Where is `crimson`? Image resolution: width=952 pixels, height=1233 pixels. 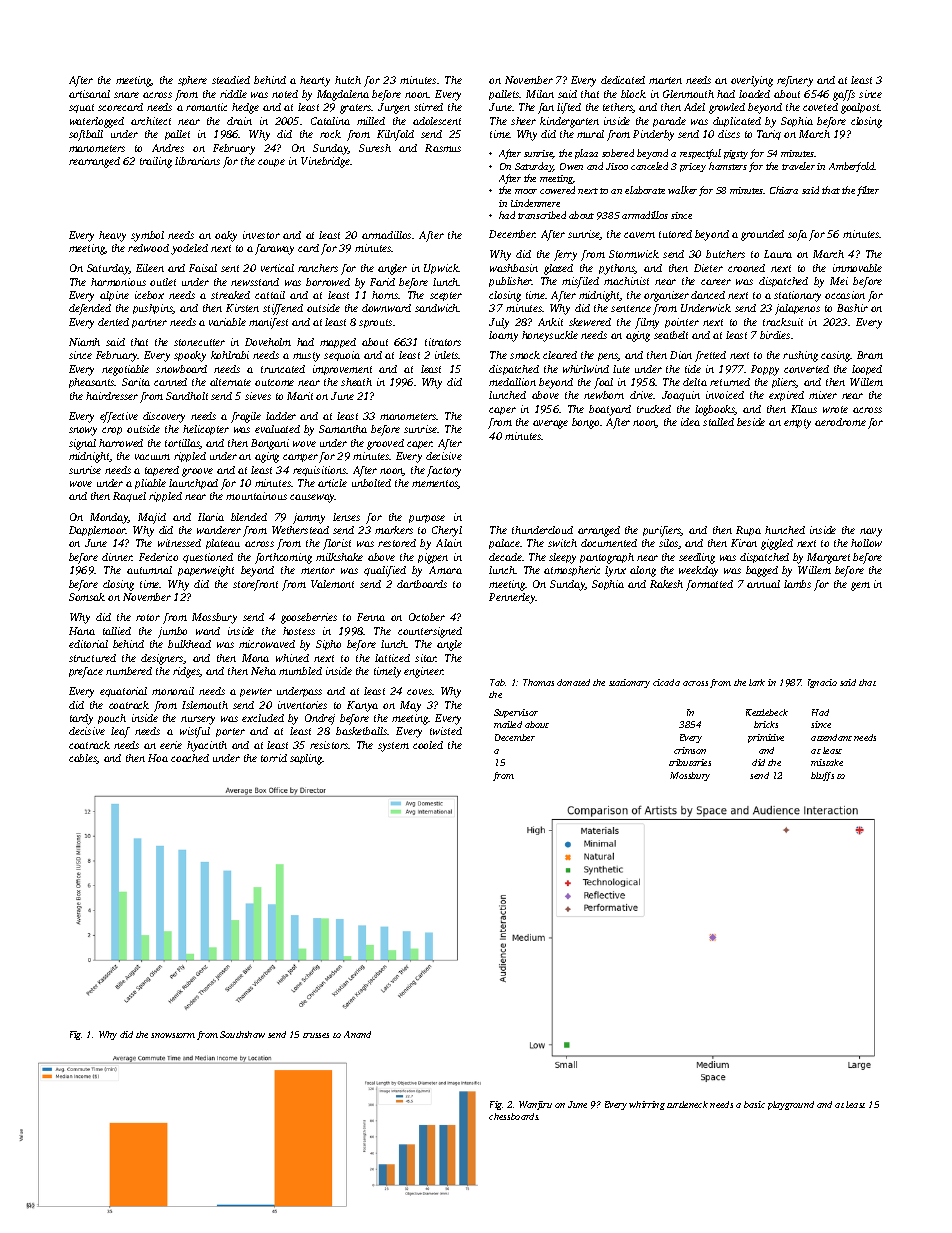 crimson is located at coordinates (690, 750).
